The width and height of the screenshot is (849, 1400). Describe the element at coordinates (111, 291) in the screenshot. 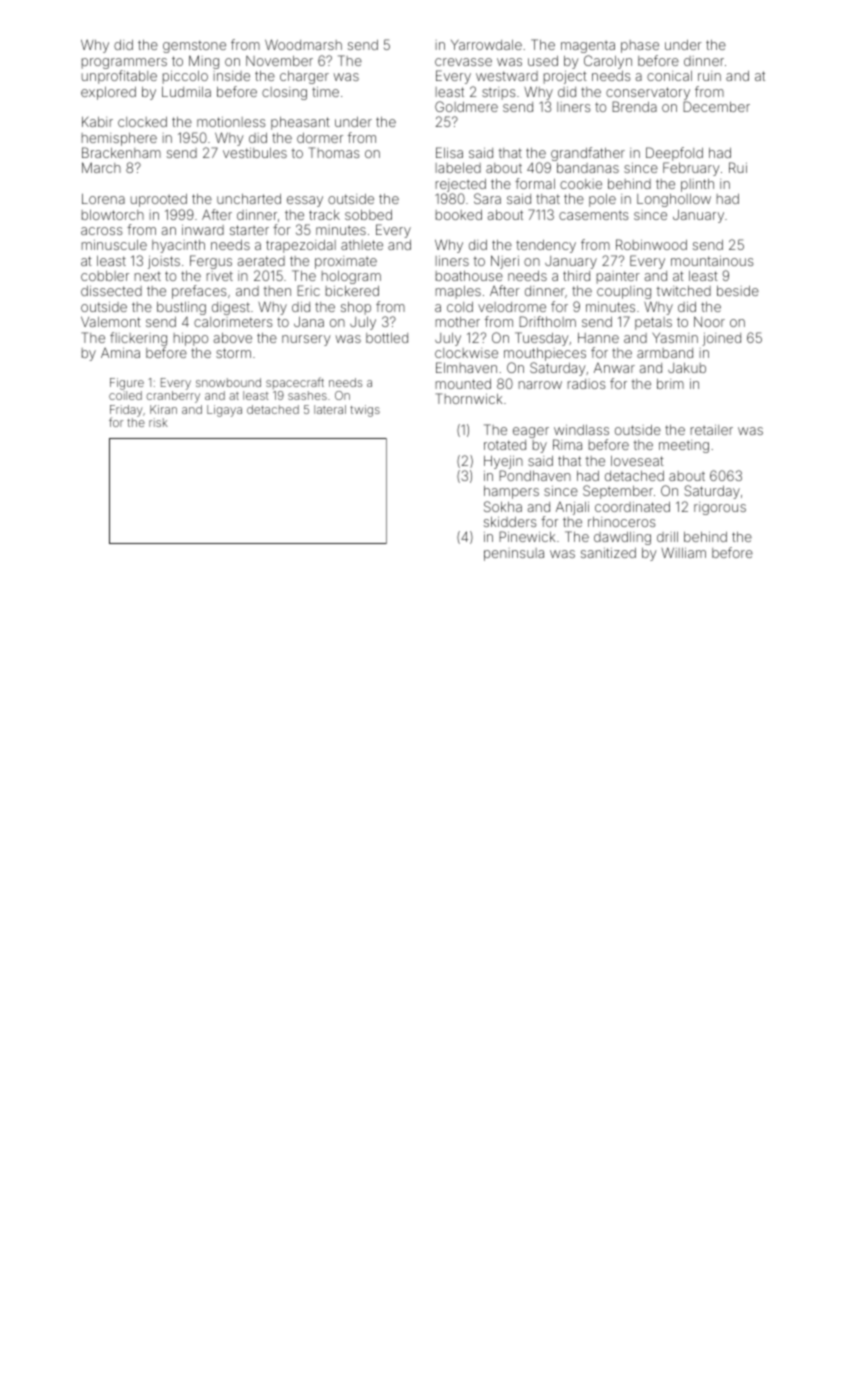

I see `dissected` at that location.
